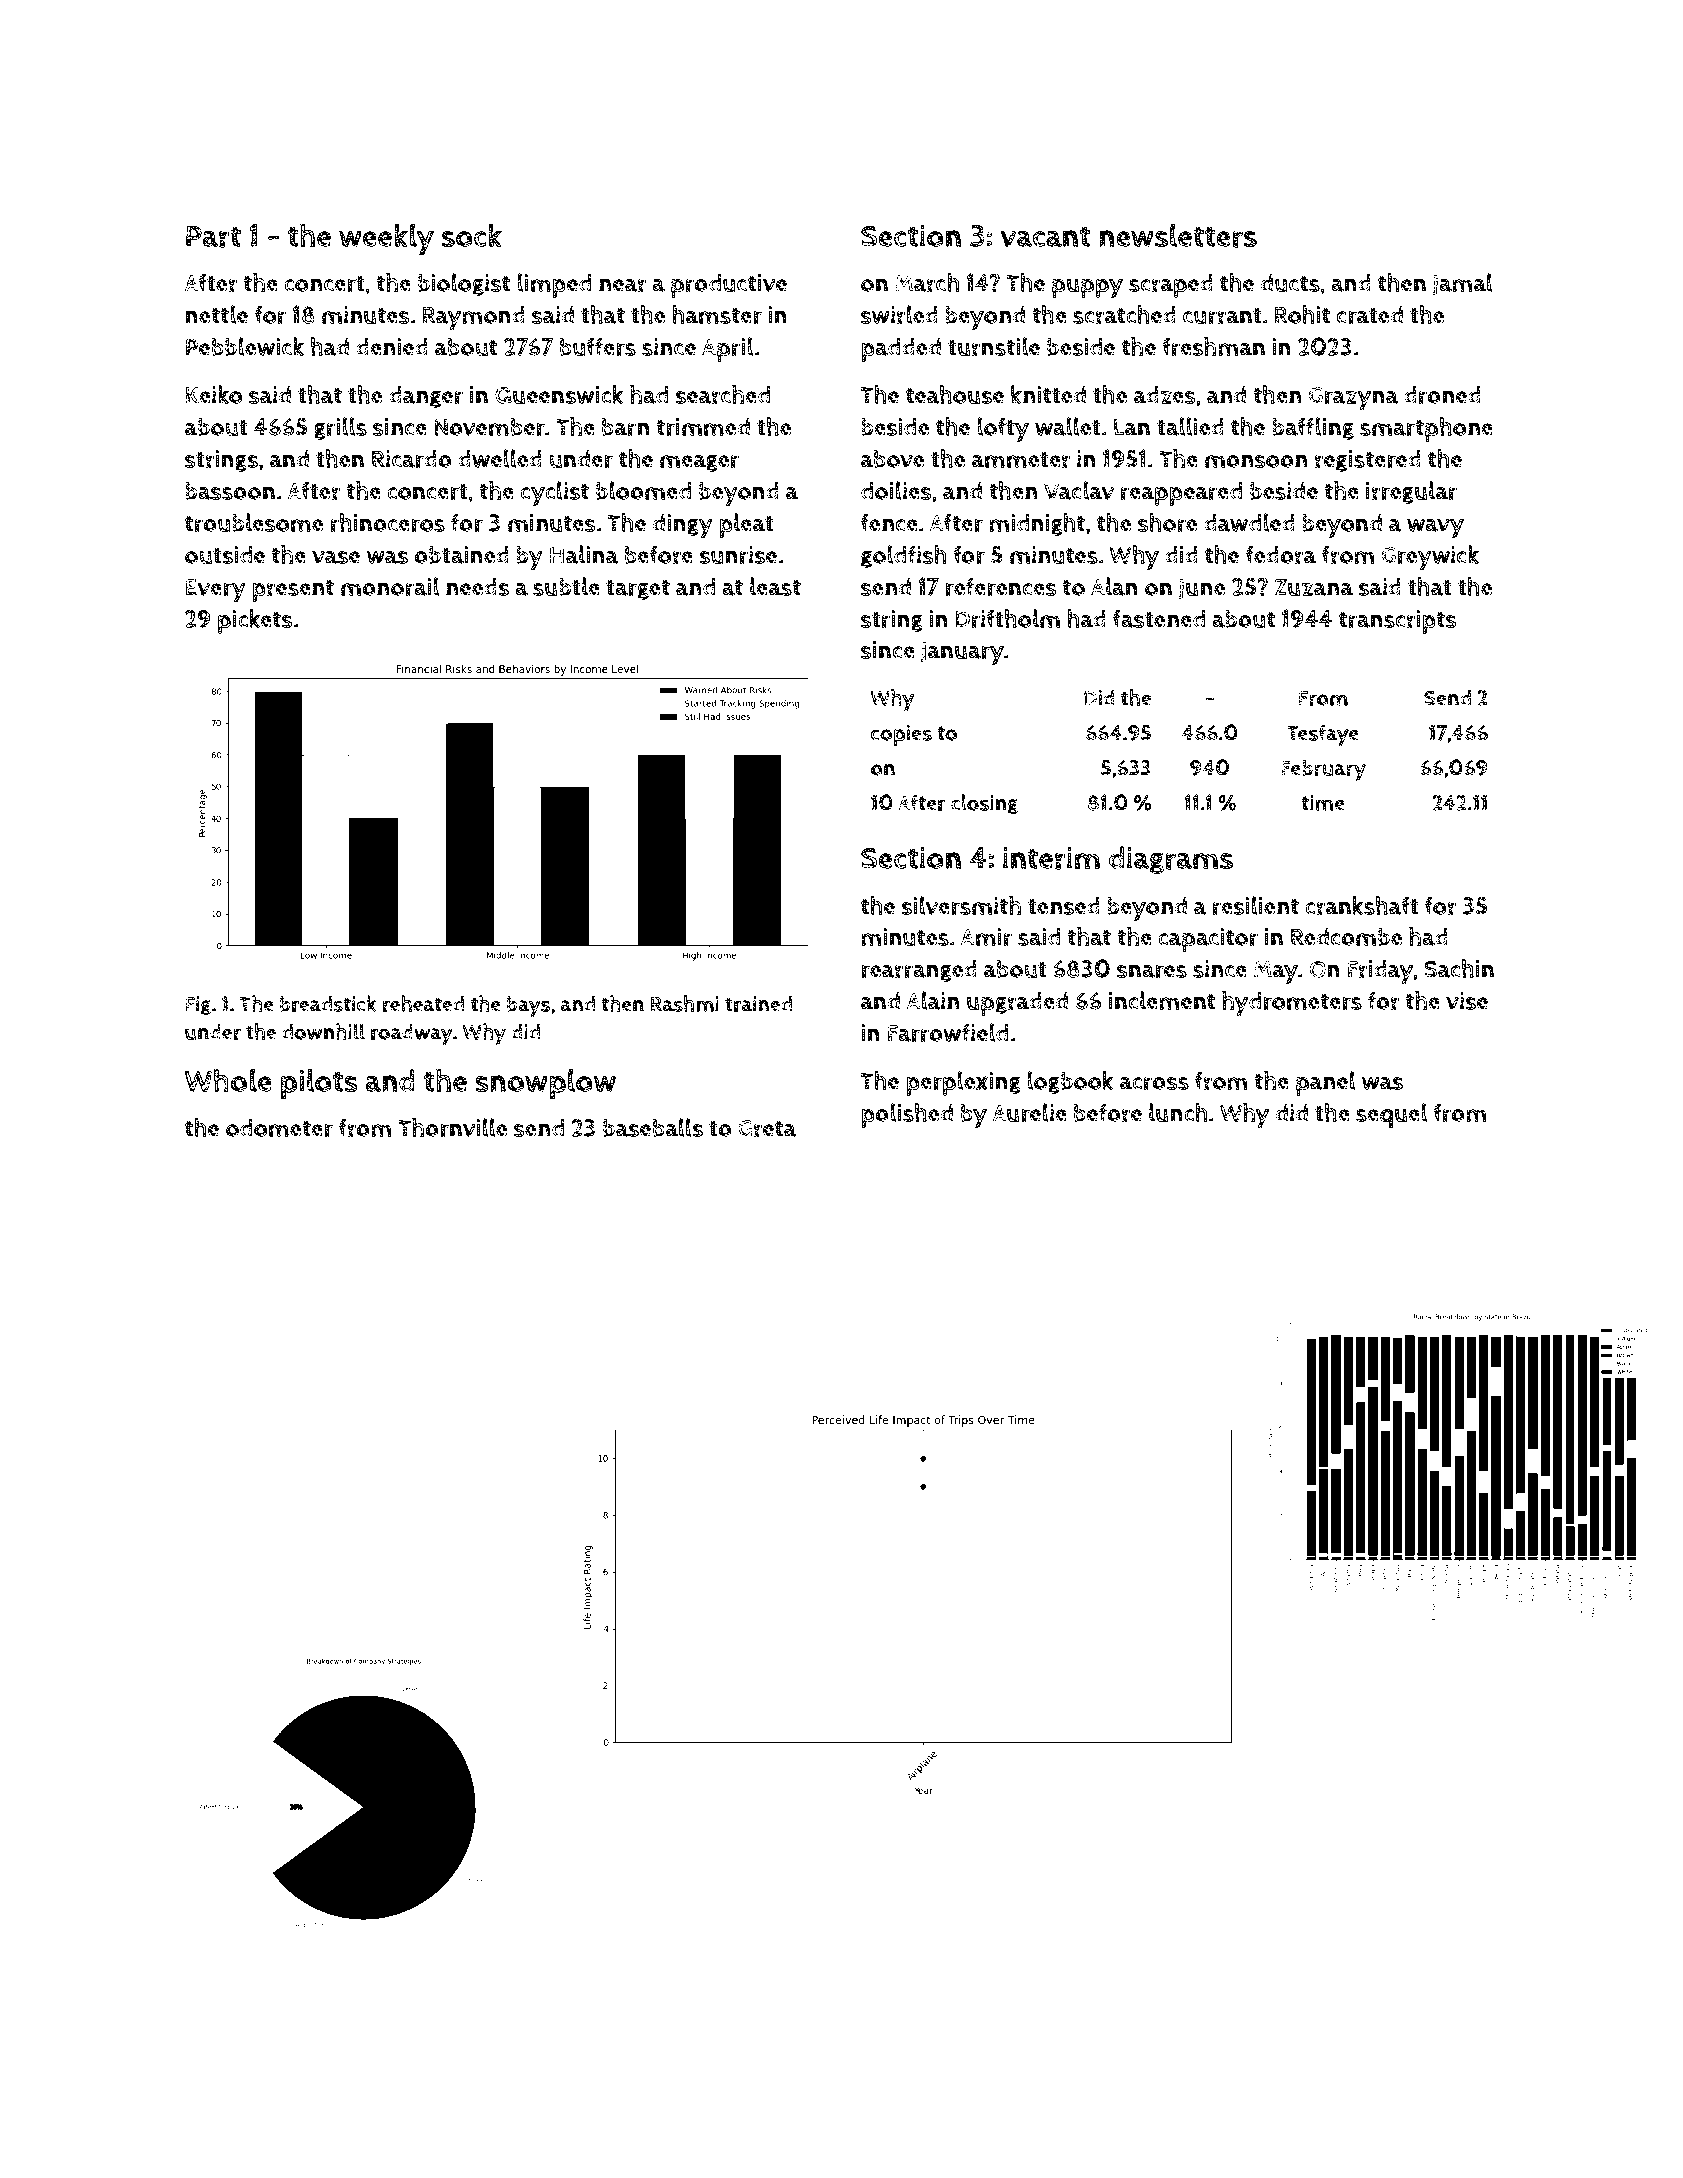 This page has width=1683, height=2178. What do you see at coordinates (1045, 236) in the page?
I see `vacant` at bounding box center [1045, 236].
